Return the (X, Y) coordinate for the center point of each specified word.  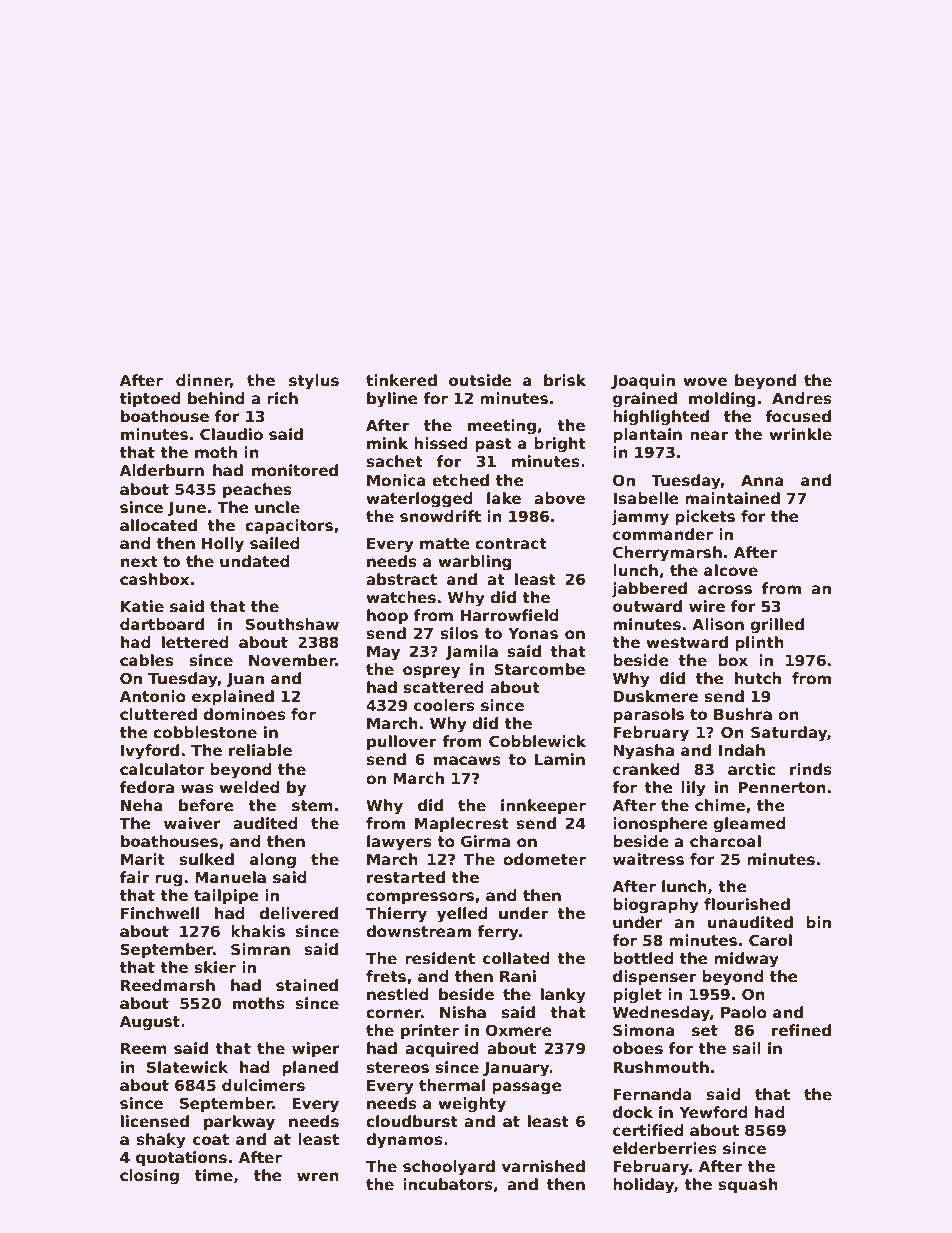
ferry (498, 933)
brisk (565, 380)
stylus (314, 382)
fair (134, 877)
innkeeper (543, 806)
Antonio (153, 696)
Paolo (744, 1012)
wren (318, 1176)
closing (149, 1177)
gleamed (749, 825)
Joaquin (643, 381)
